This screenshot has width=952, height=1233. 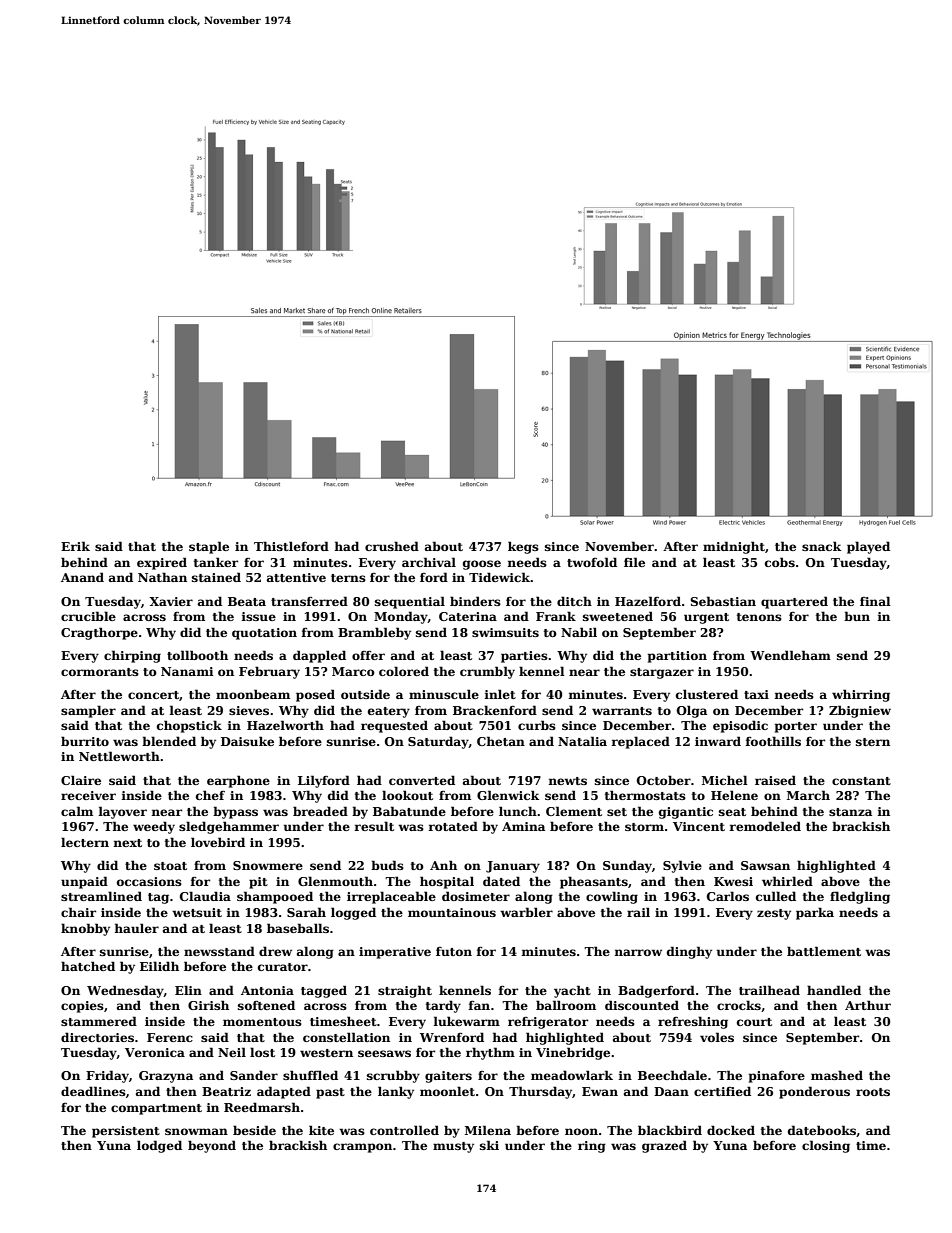 I want to click on attentive, so click(x=296, y=577).
